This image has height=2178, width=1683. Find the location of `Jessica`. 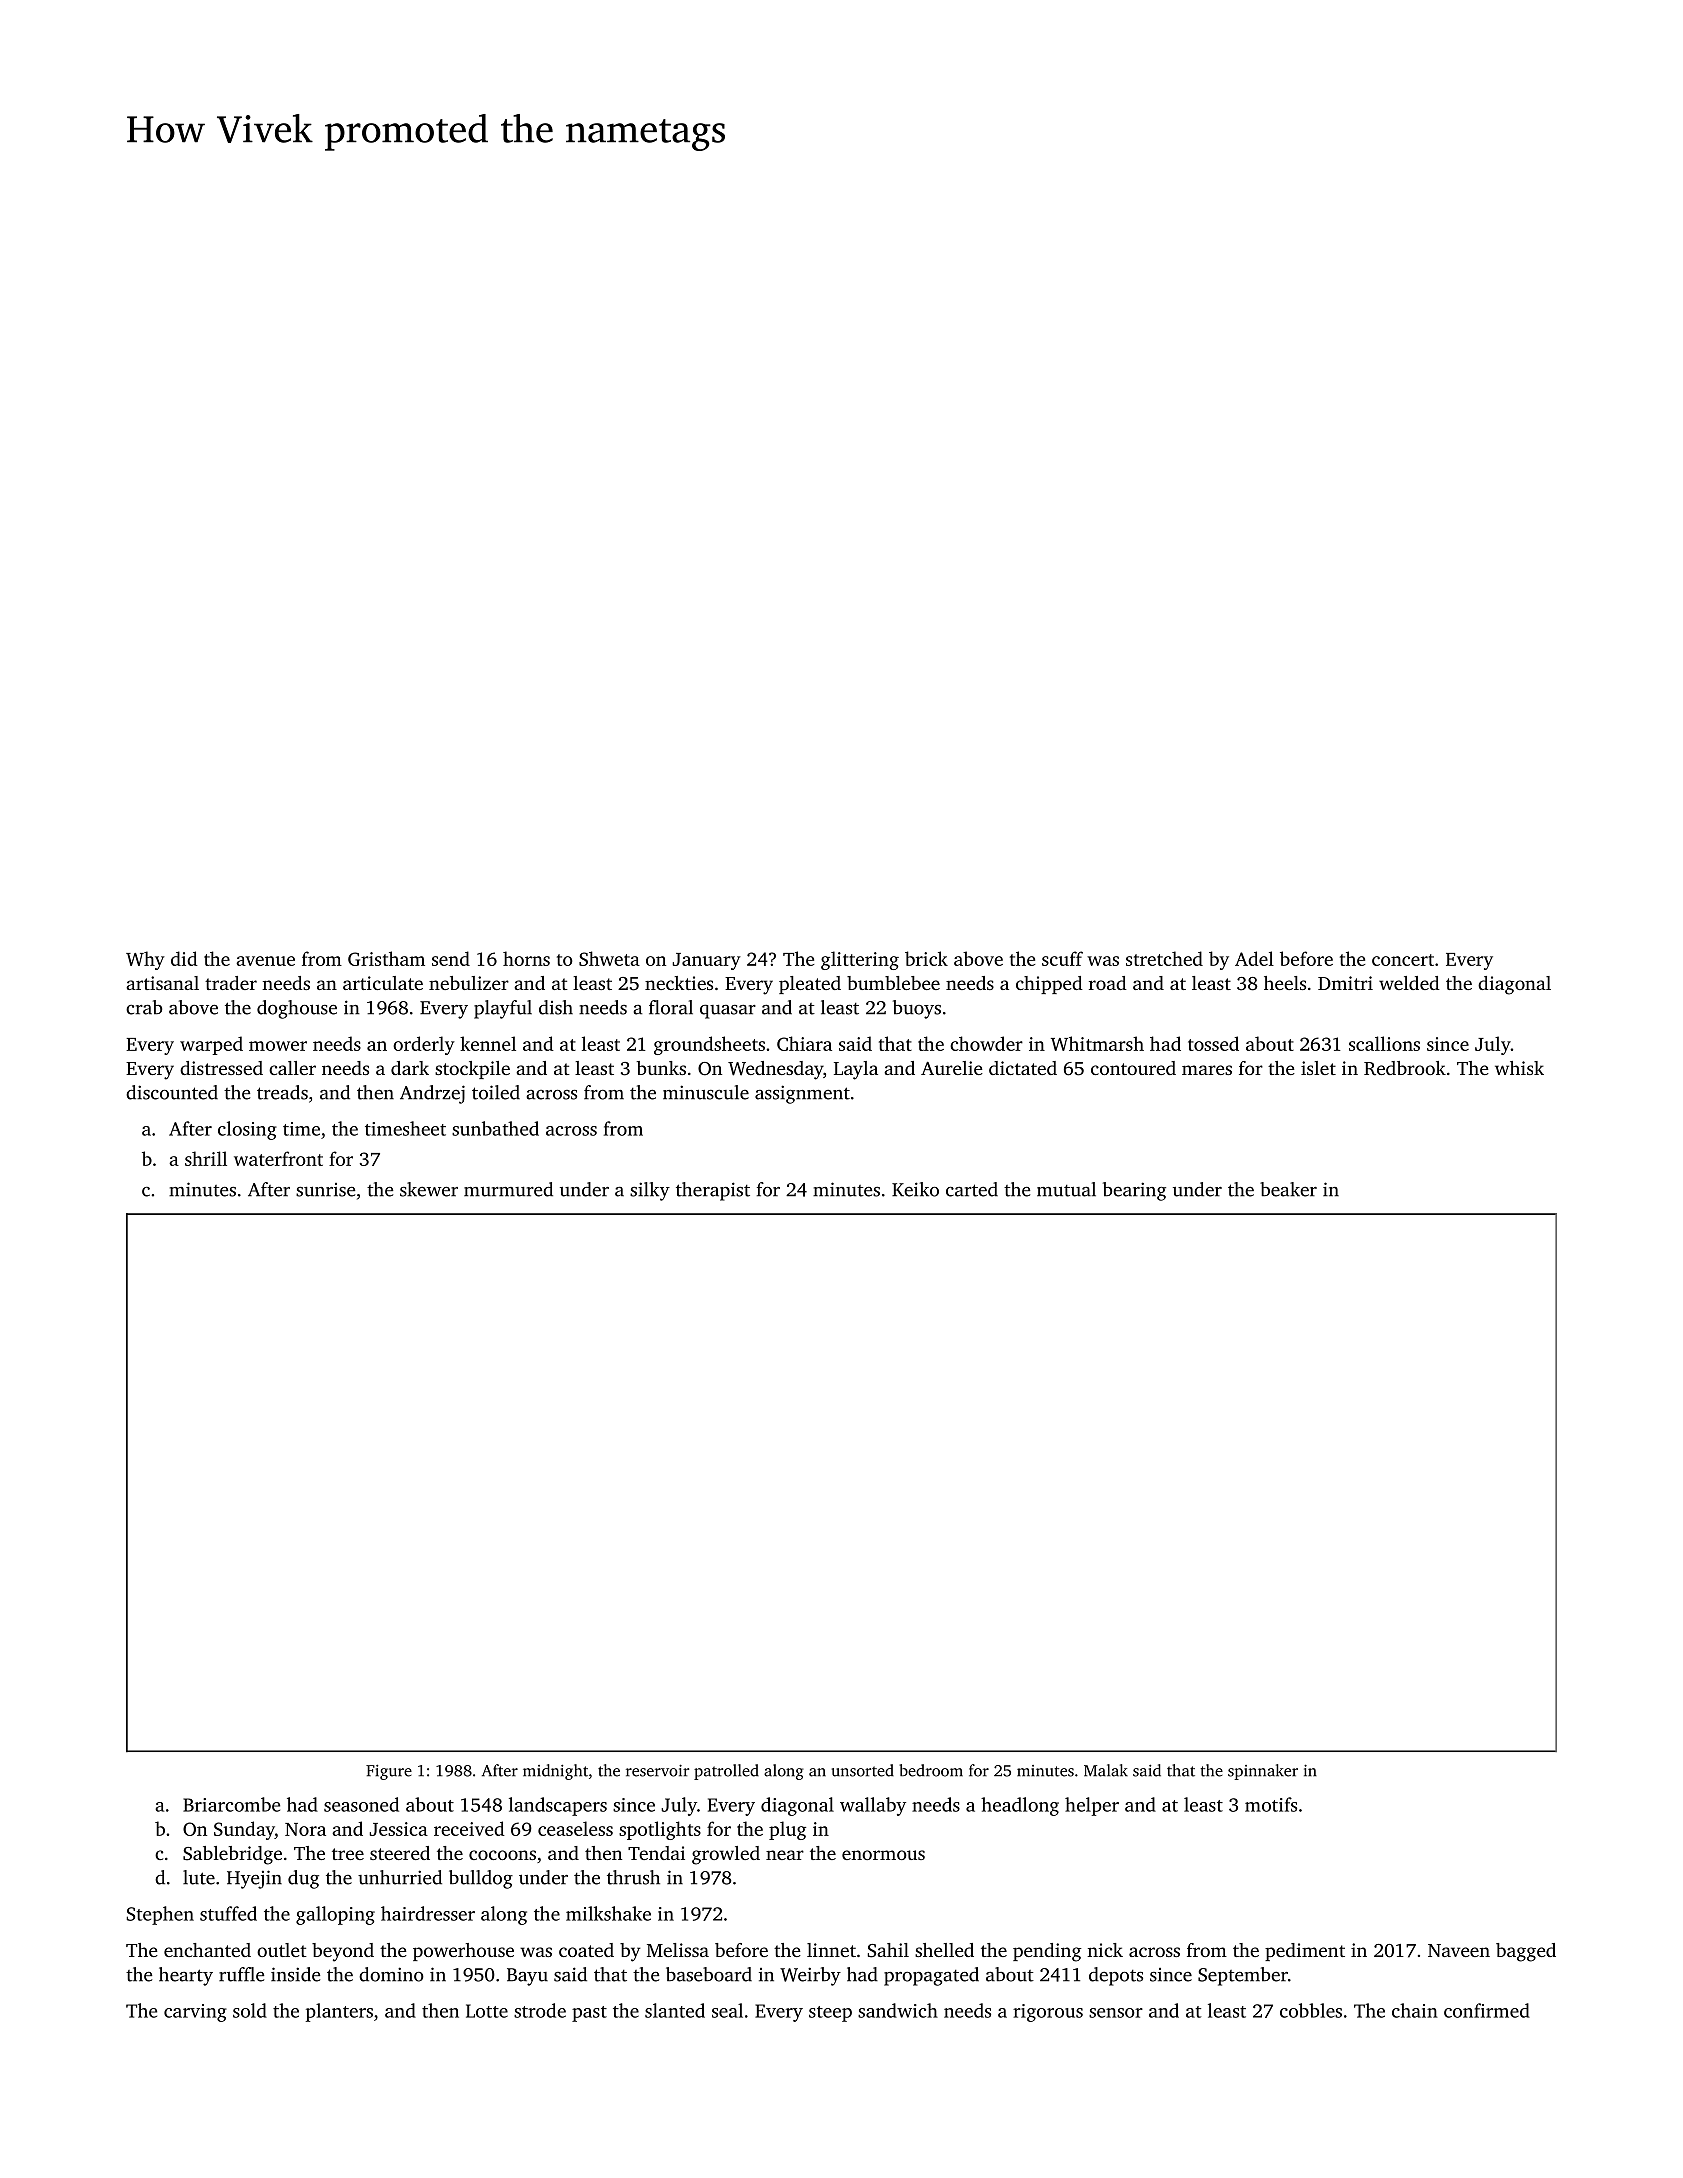

Jessica is located at coordinates (398, 1829).
